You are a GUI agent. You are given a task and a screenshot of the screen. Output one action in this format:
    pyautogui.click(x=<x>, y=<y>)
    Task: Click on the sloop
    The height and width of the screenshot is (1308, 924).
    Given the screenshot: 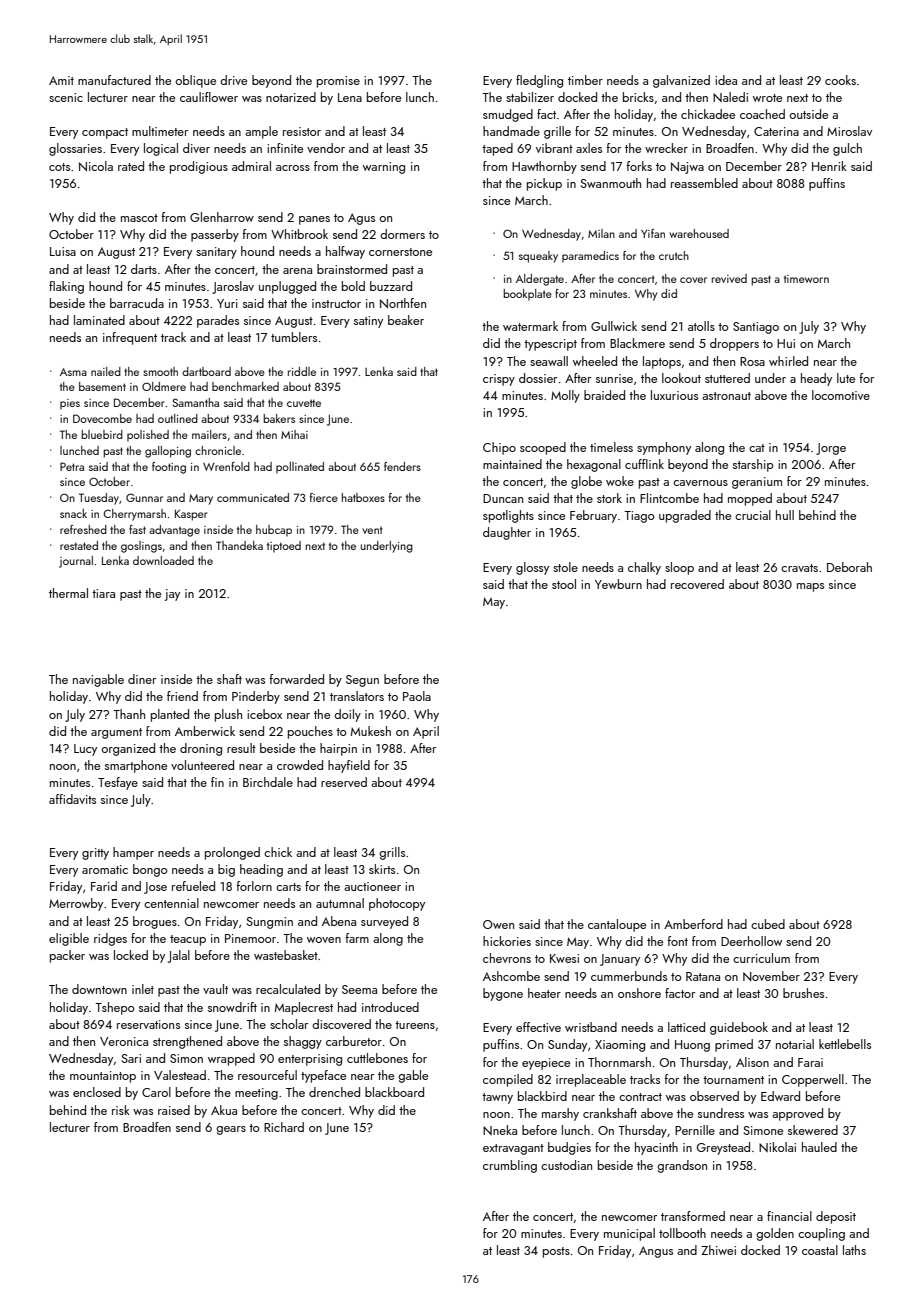 What is the action you would take?
    pyautogui.click(x=679, y=568)
